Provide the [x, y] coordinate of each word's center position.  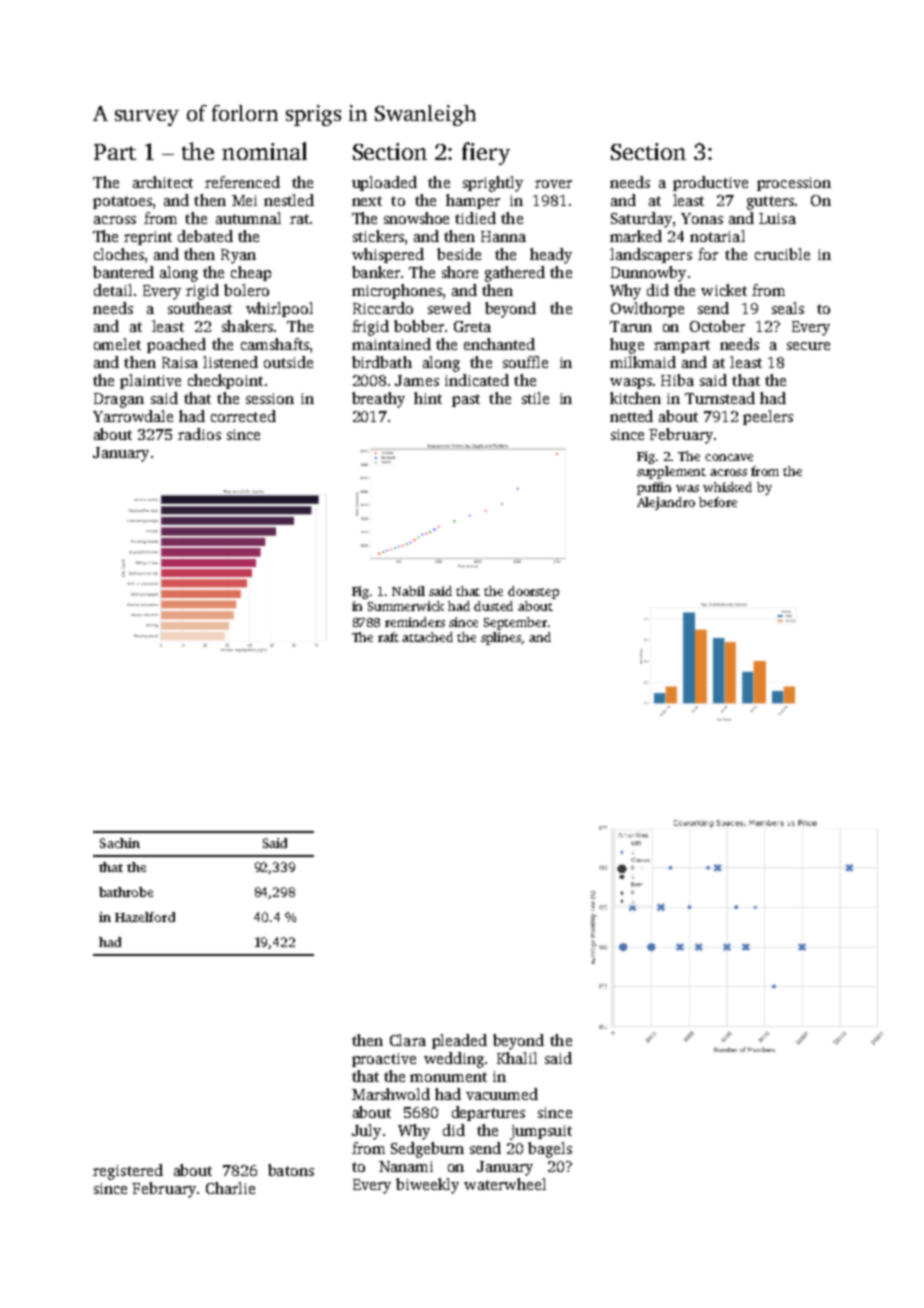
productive [710, 183]
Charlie [230, 1188]
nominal [264, 151]
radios [199, 434]
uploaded [384, 183]
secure [808, 346]
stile [535, 398]
